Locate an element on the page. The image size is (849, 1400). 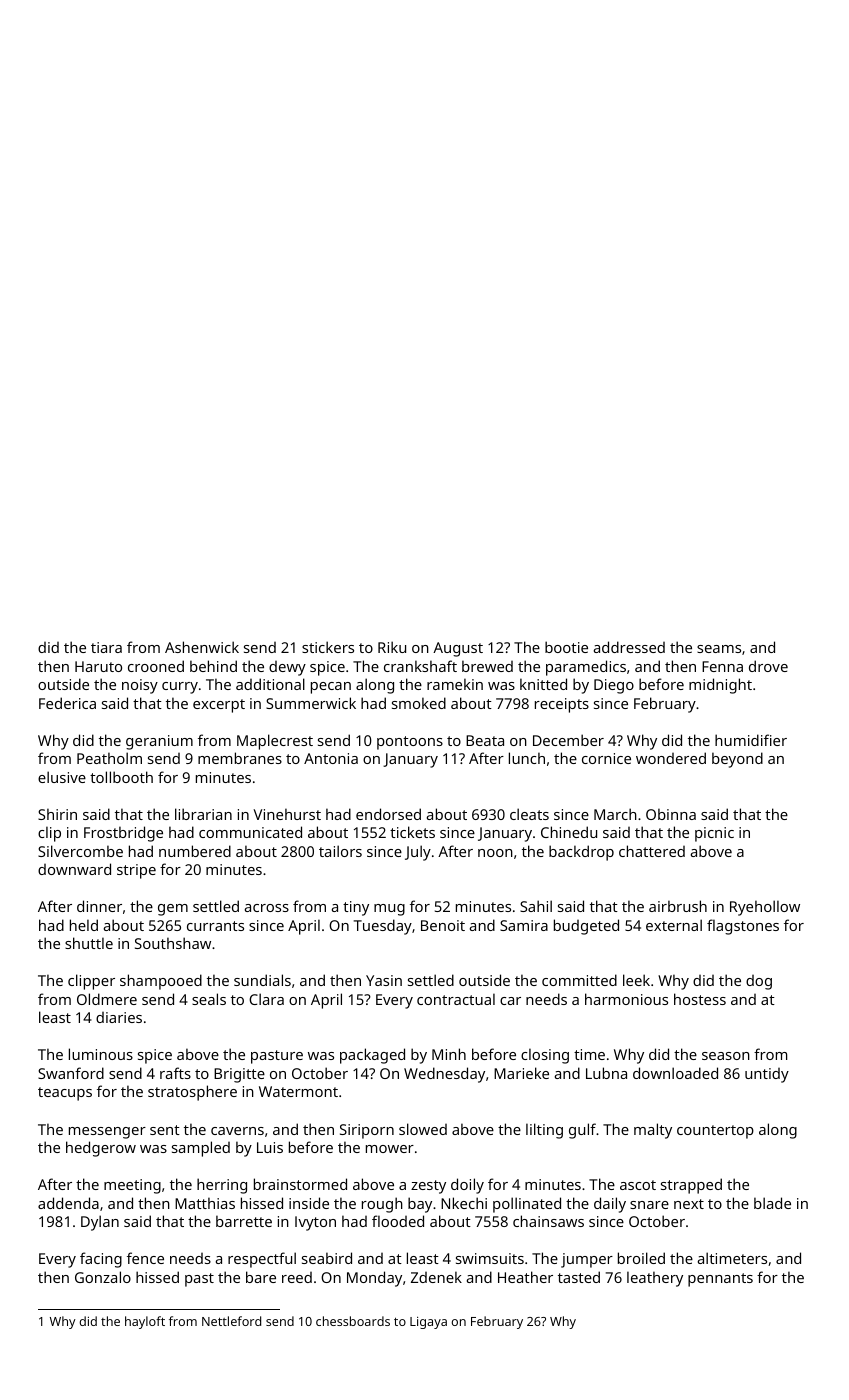
Federica is located at coordinates (67, 703).
